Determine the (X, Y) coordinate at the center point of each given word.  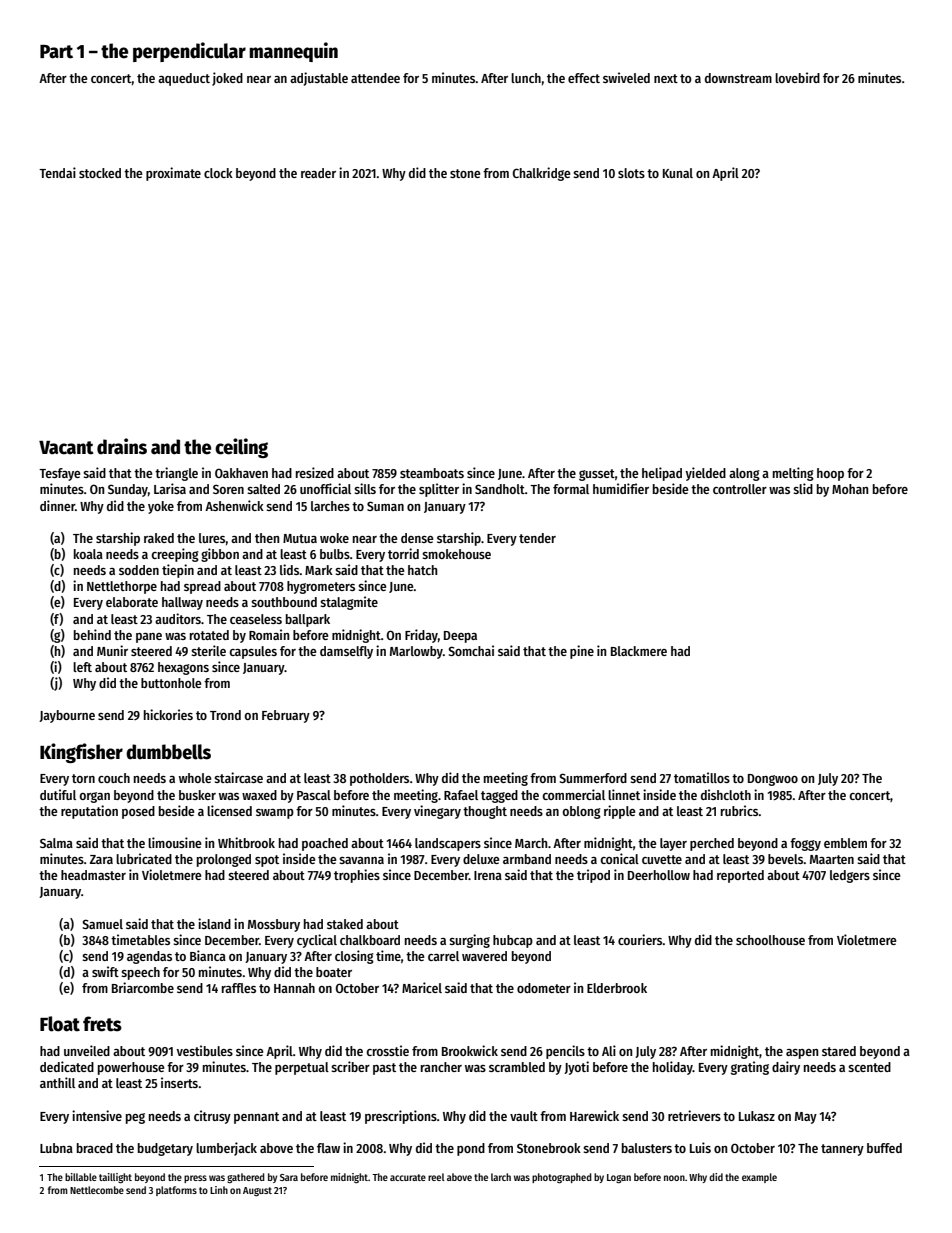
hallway (182, 603)
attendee (375, 78)
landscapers (448, 844)
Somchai (471, 650)
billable (81, 1177)
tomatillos (702, 777)
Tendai (57, 172)
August (257, 1191)
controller (740, 489)
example (759, 1178)
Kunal (678, 173)
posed (138, 812)
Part (56, 52)
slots (631, 173)
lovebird (797, 77)
